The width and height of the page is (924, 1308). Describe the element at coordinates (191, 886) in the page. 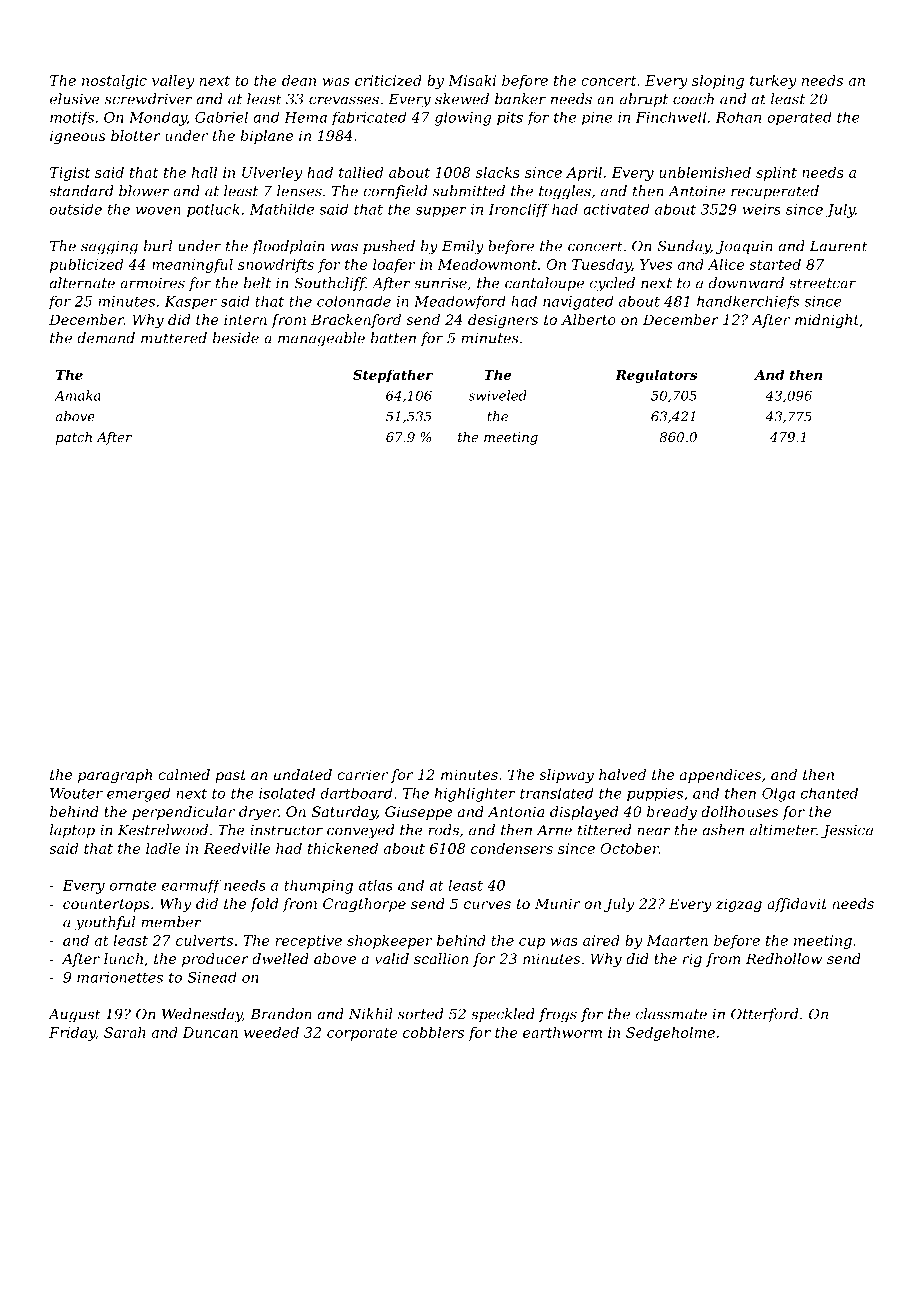

I see `earmuff` at that location.
